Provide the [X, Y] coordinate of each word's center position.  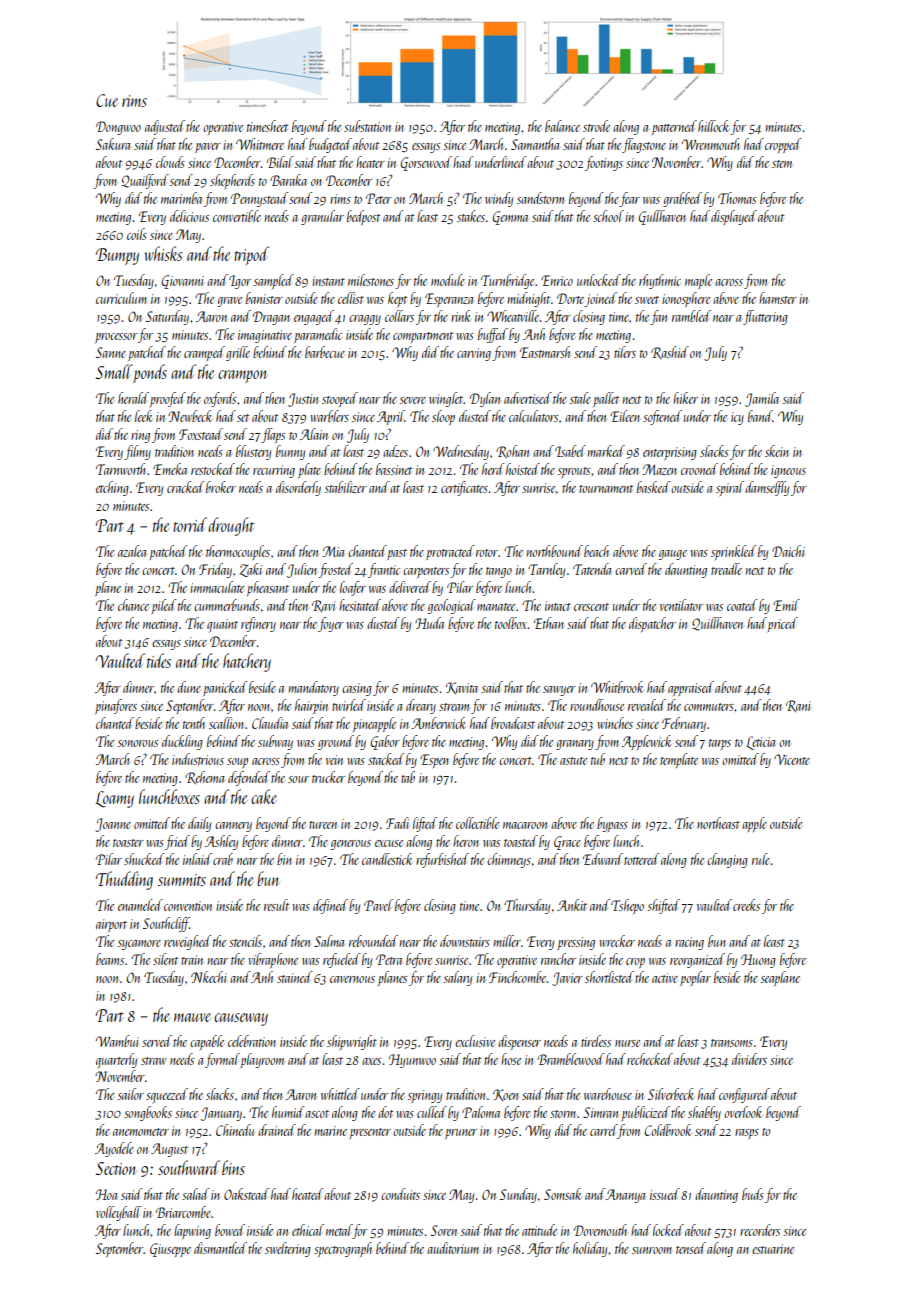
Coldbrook [668, 1130]
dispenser [519, 1042]
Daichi [788, 551]
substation [367, 126]
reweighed [187, 942]
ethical [308, 1230]
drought [231, 526]
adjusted [165, 127]
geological [452, 606]
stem [782, 164]
